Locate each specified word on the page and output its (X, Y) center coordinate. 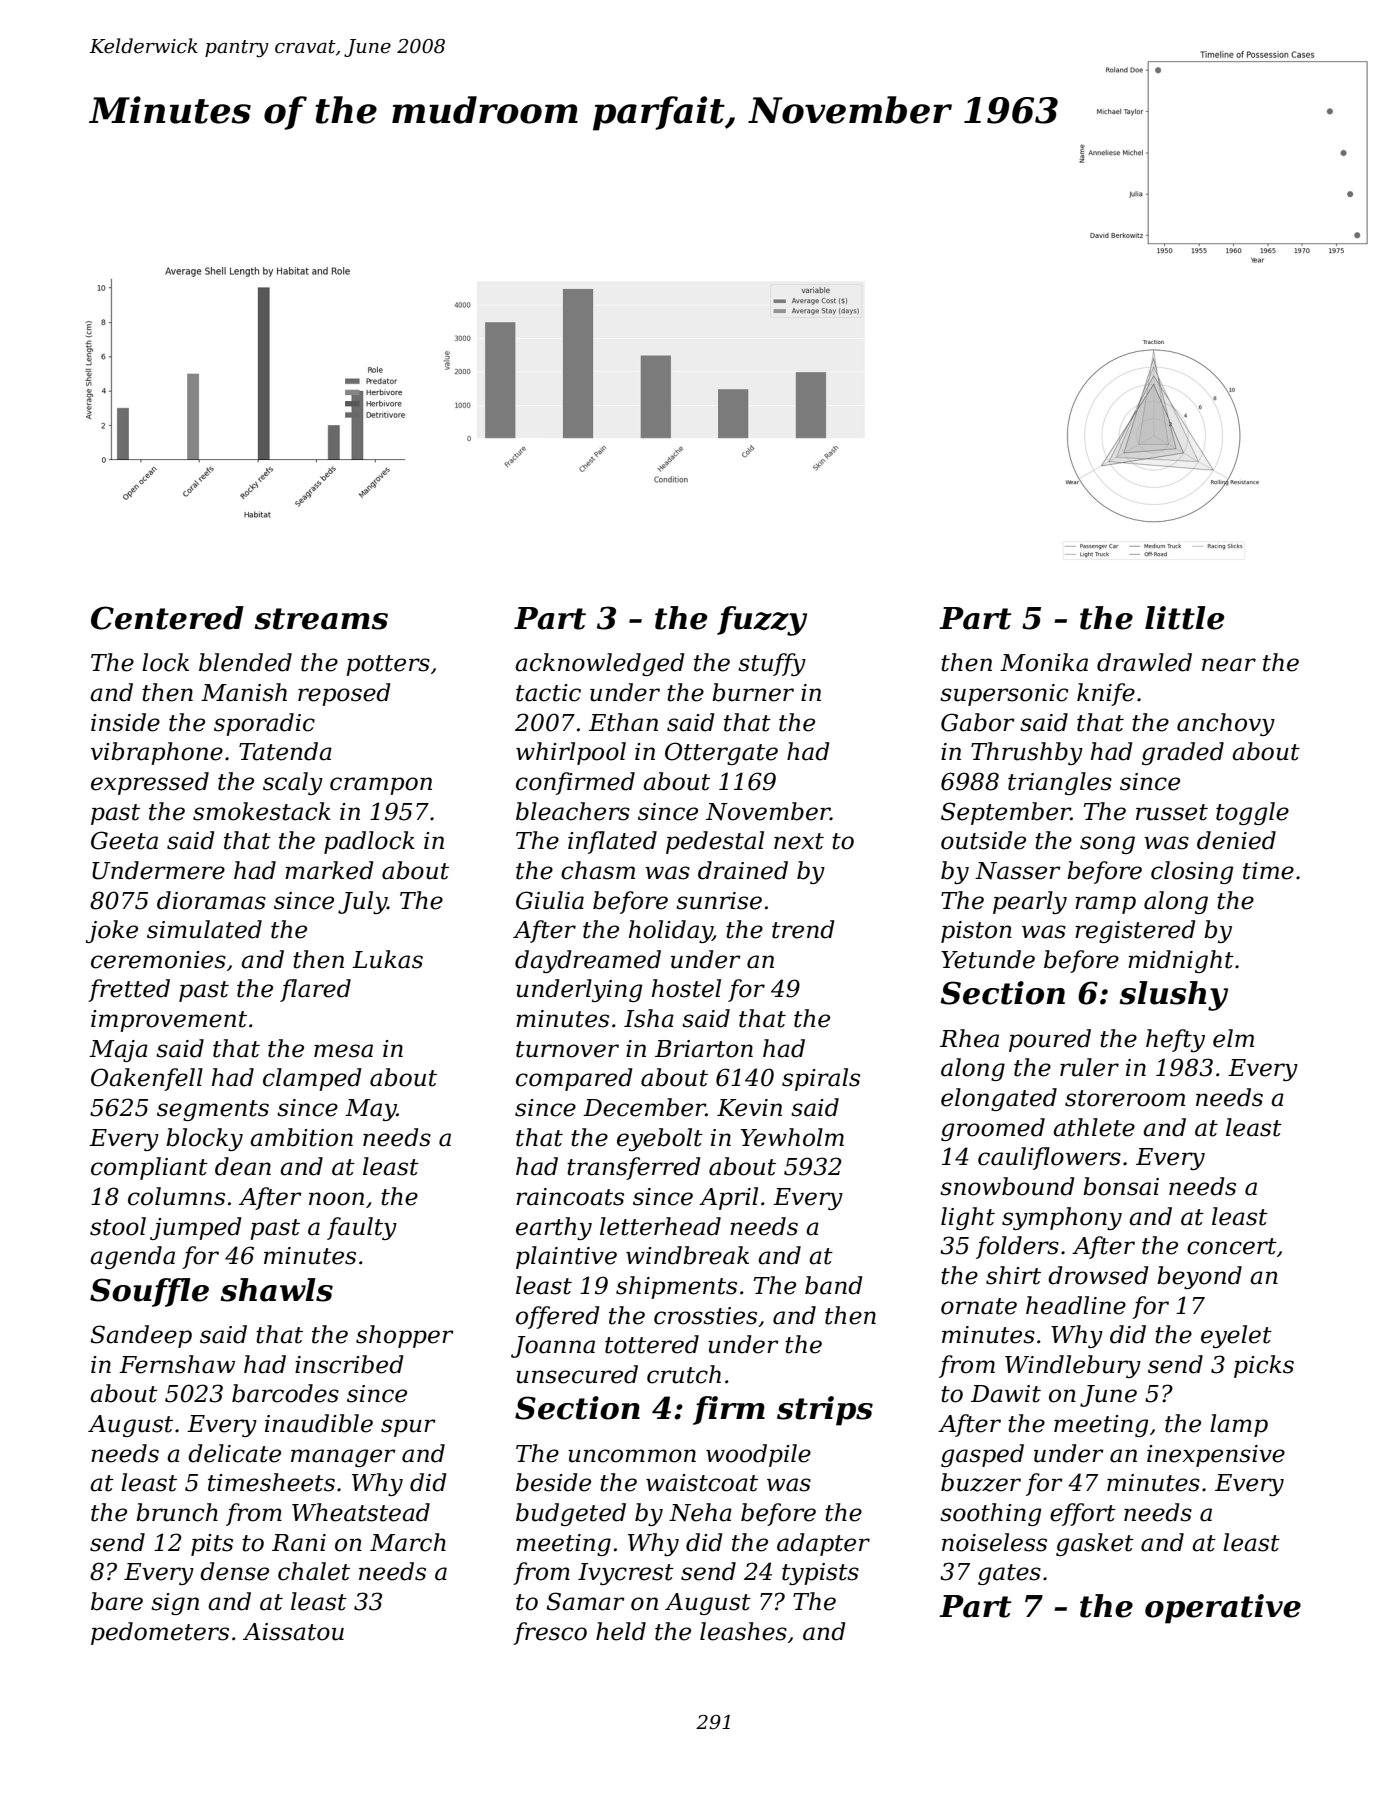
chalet (314, 1571)
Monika (1044, 662)
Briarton (704, 1049)
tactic (548, 693)
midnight (1181, 961)
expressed (150, 783)
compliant (149, 1168)
